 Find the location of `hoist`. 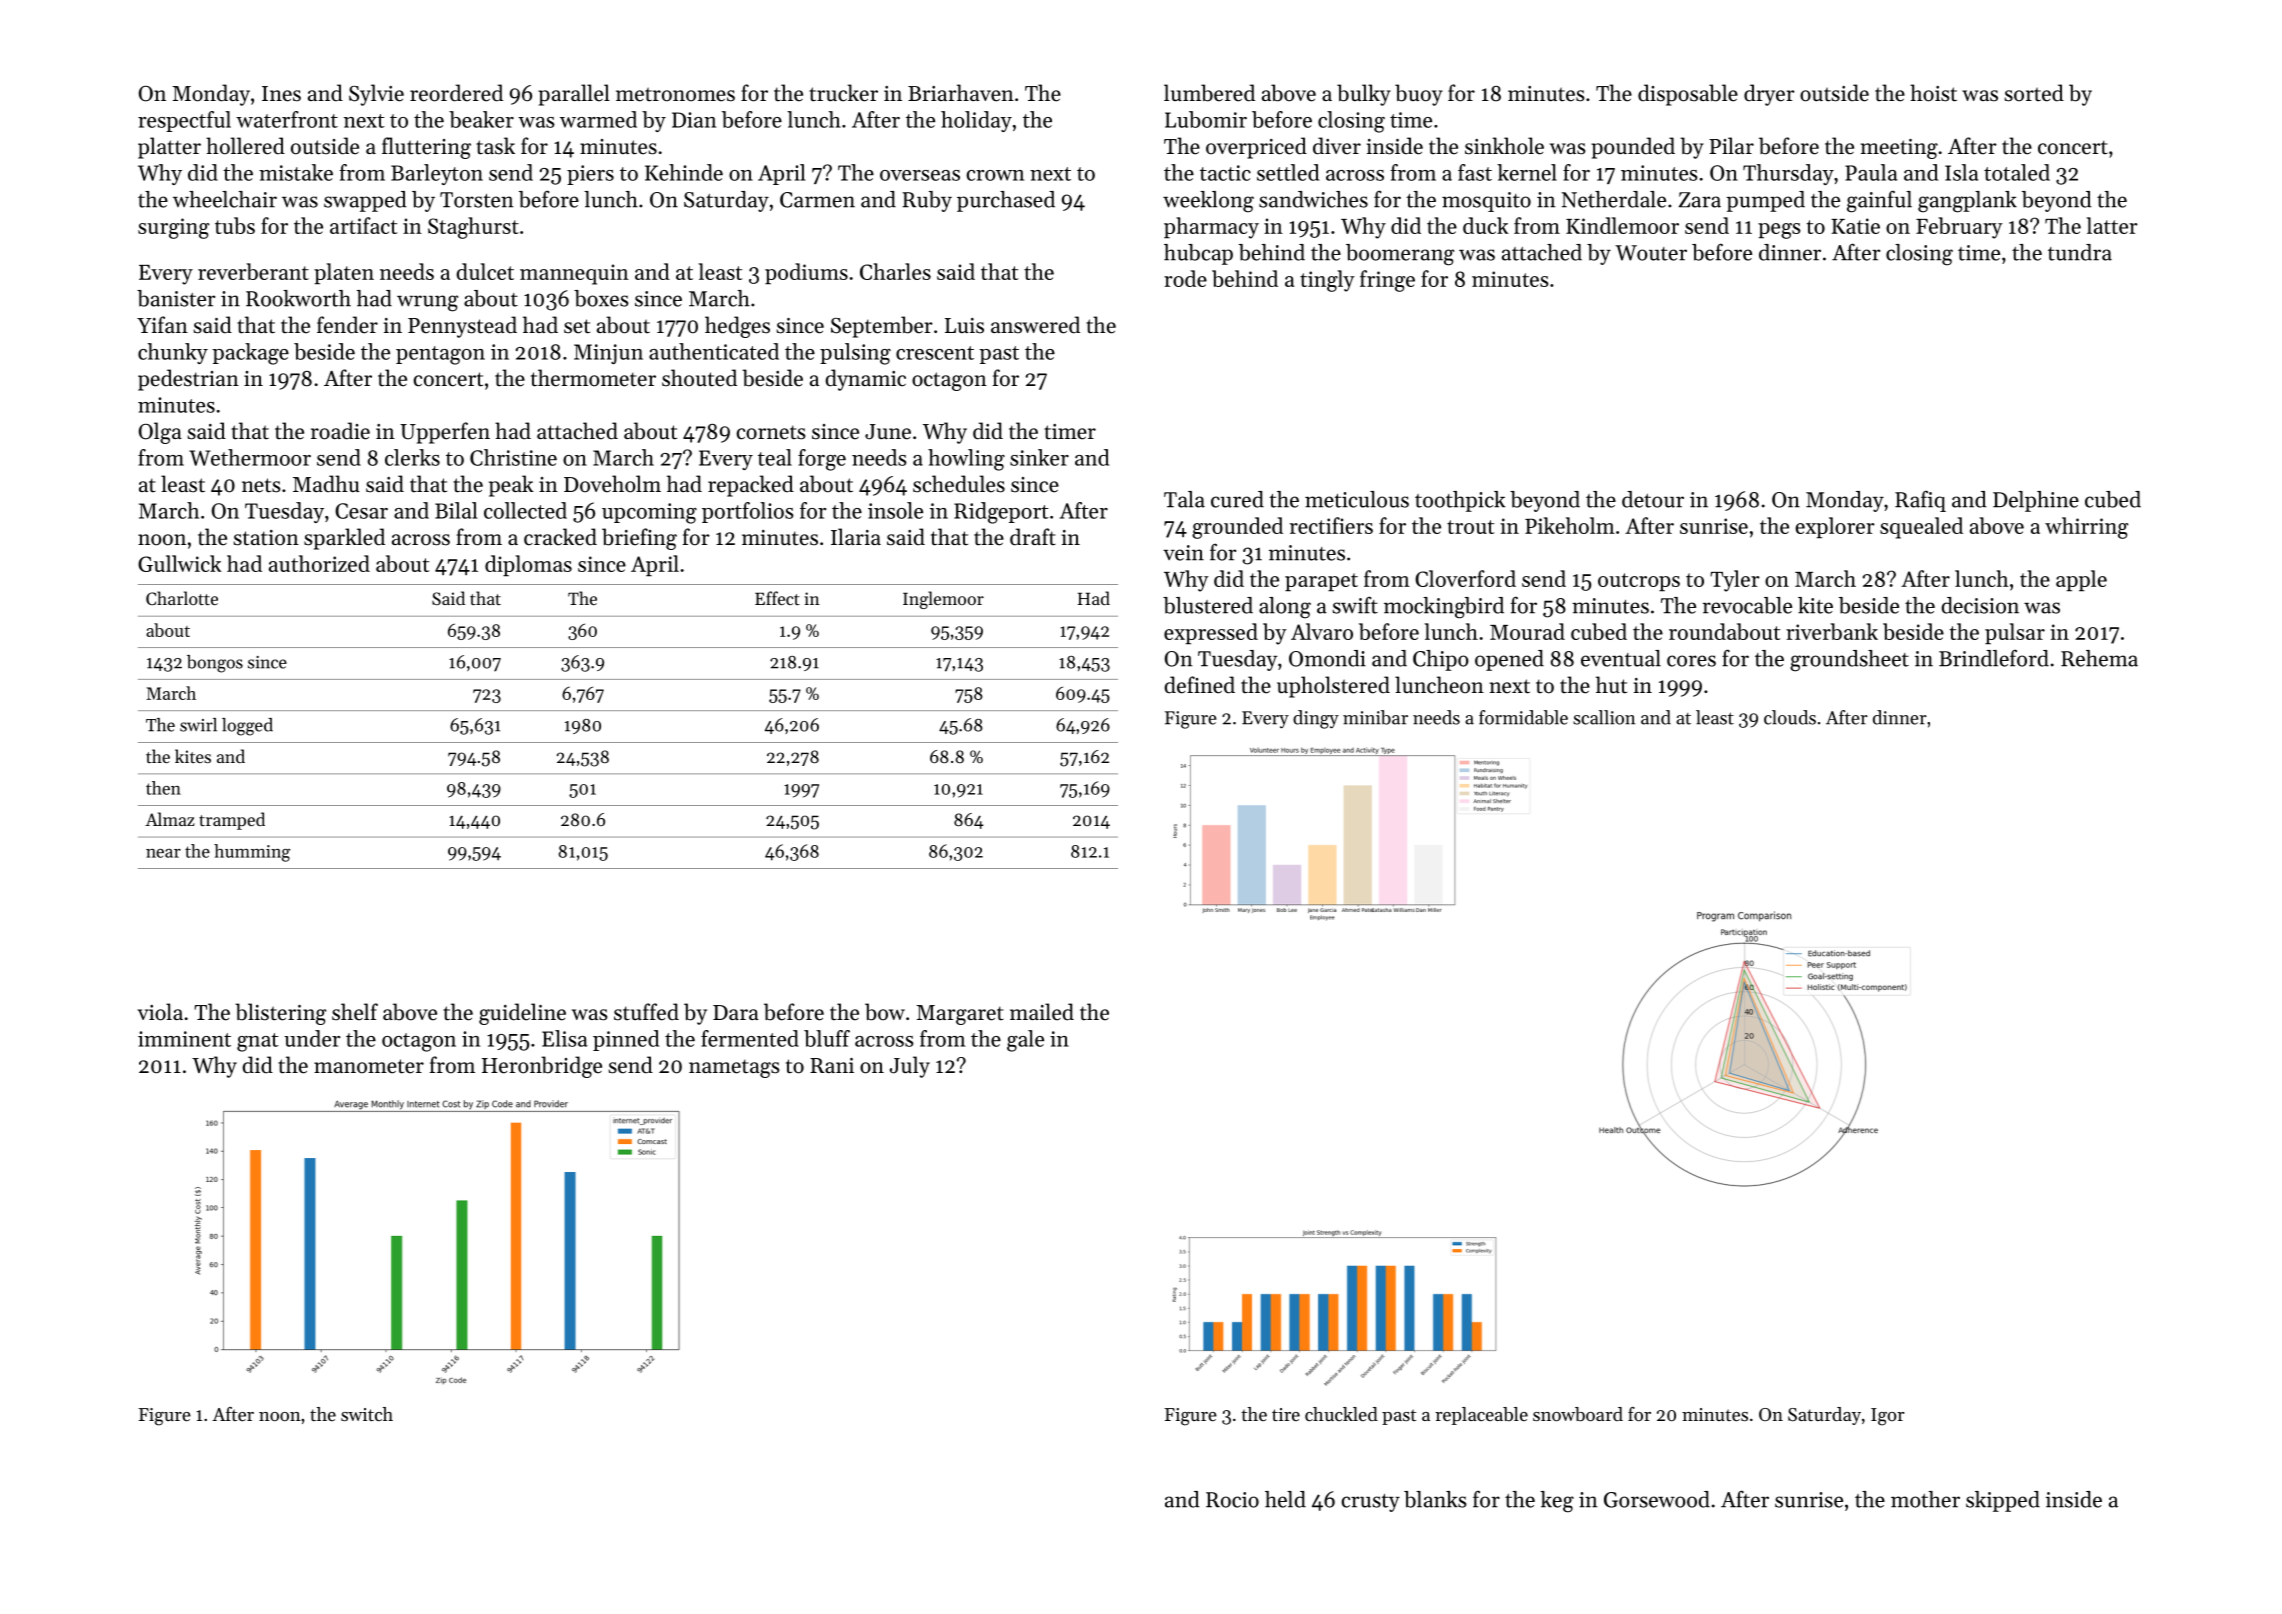

hoist is located at coordinates (1933, 93).
